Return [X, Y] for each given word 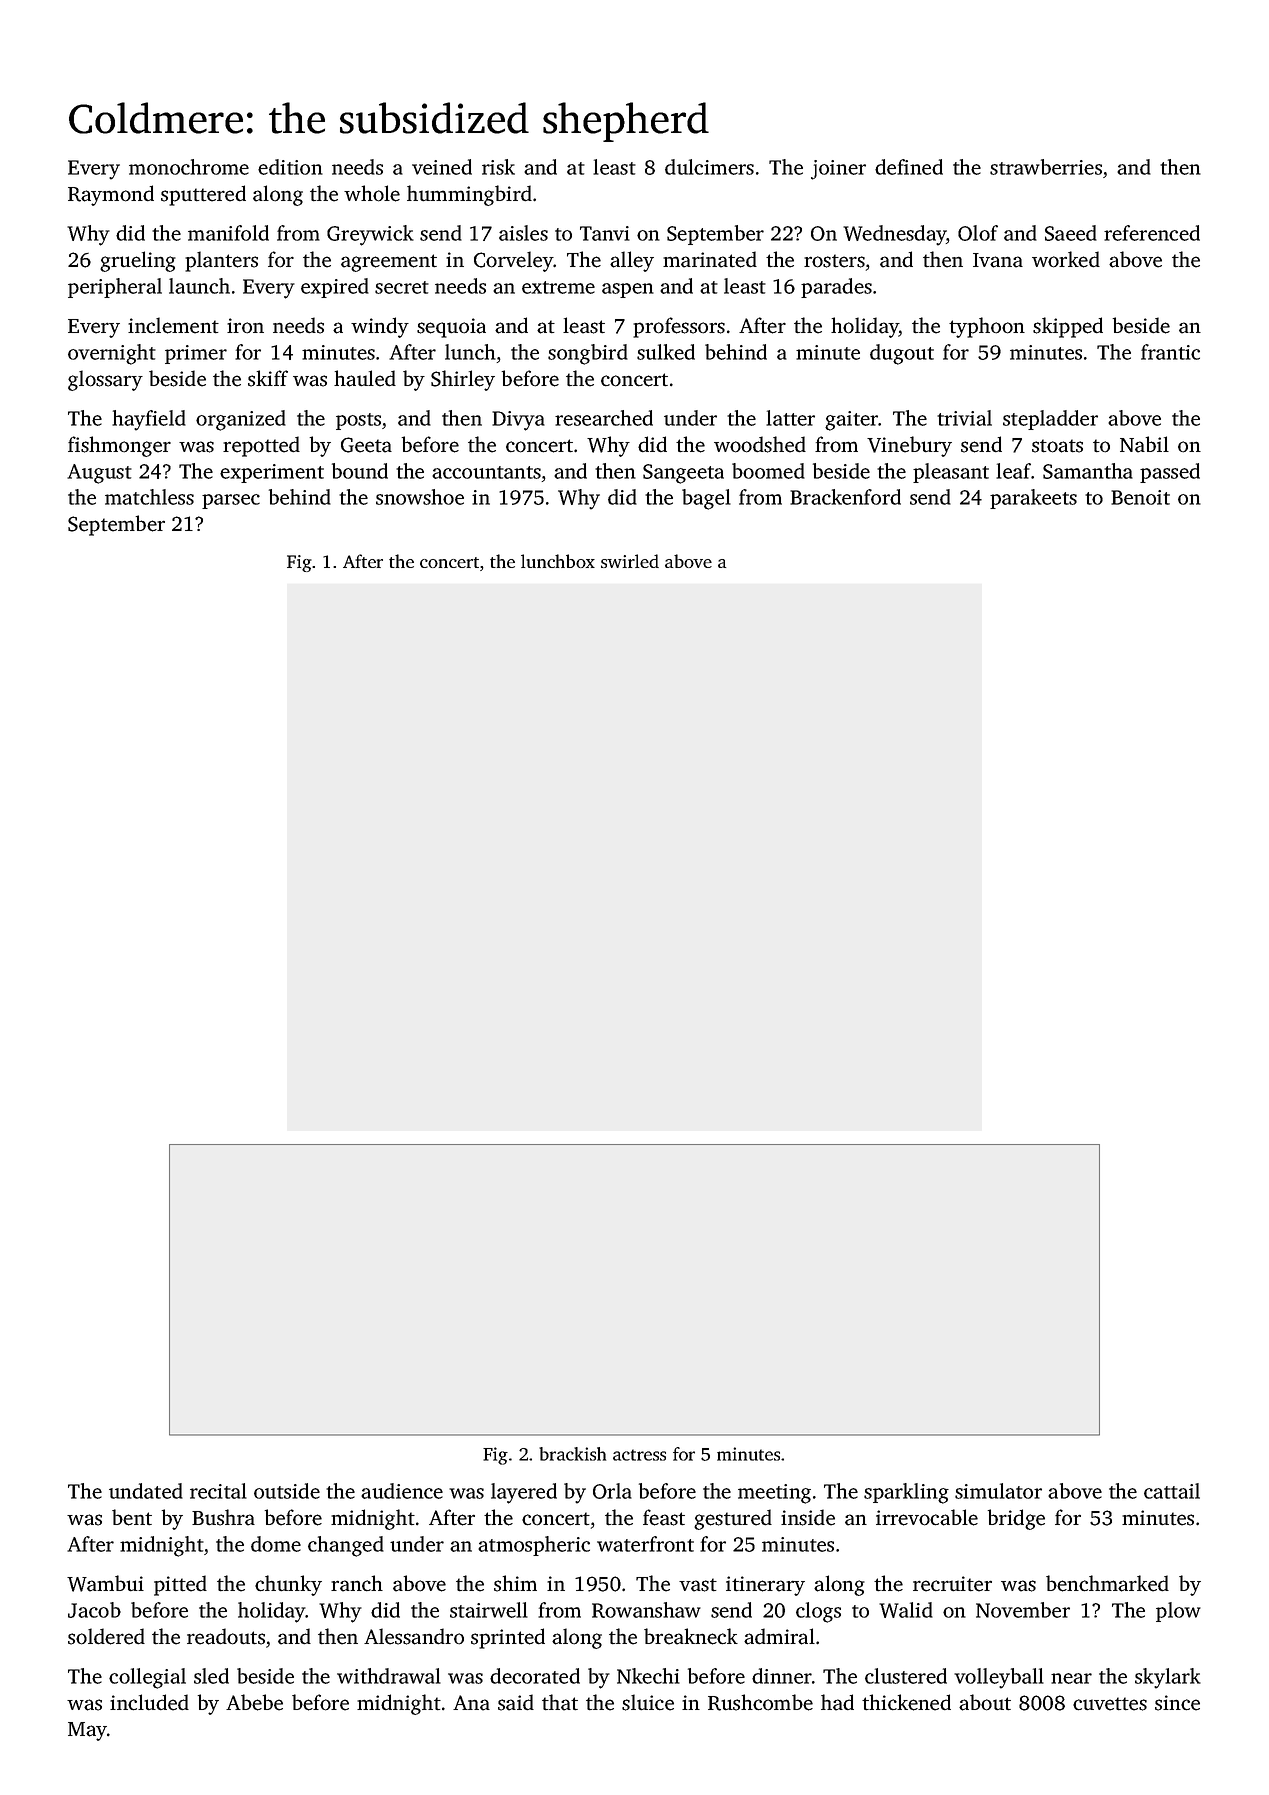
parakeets [1033, 499]
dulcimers [709, 167]
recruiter [952, 1584]
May [87, 1731]
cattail [1172, 1491]
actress [639, 1455]
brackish [572, 1454]
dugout [902, 354]
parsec [231, 501]
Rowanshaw [646, 1610]
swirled [630, 561]
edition [290, 167]
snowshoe [420, 497]
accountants [486, 472]
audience [402, 1491]
